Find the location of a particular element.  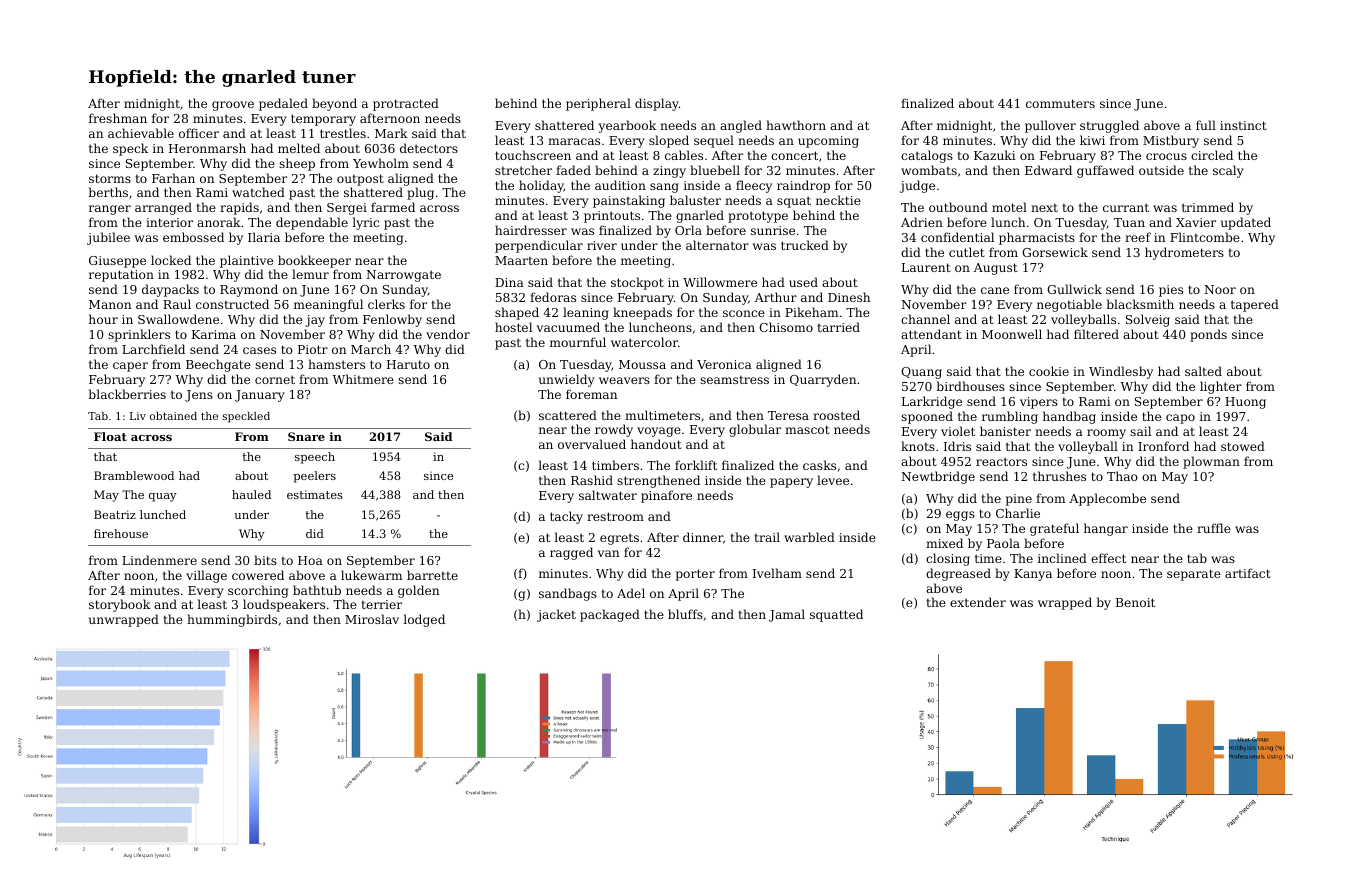

storms is located at coordinates (110, 178).
